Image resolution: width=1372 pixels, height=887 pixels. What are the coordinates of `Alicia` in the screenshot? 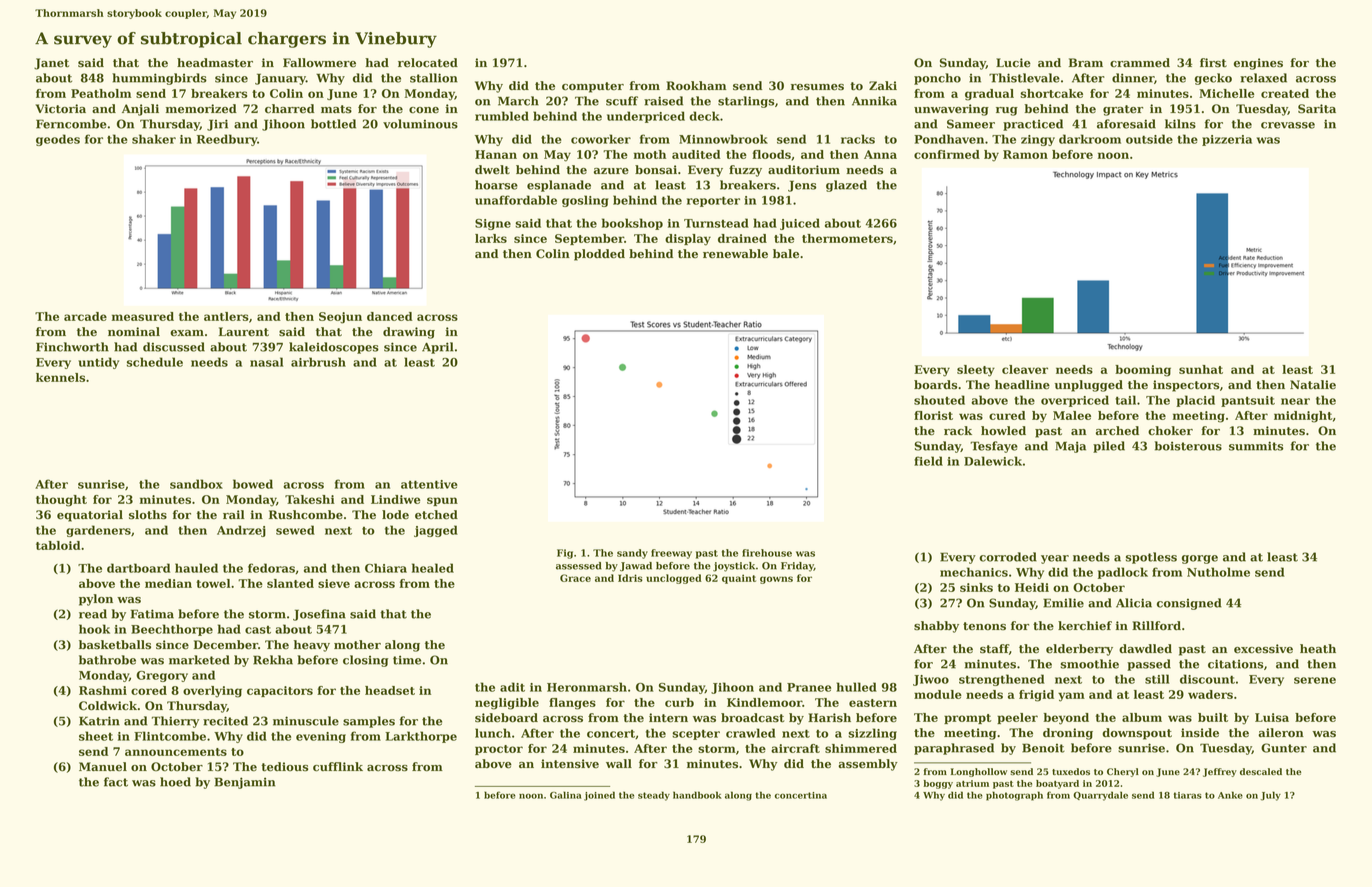 It's located at (1134, 603).
